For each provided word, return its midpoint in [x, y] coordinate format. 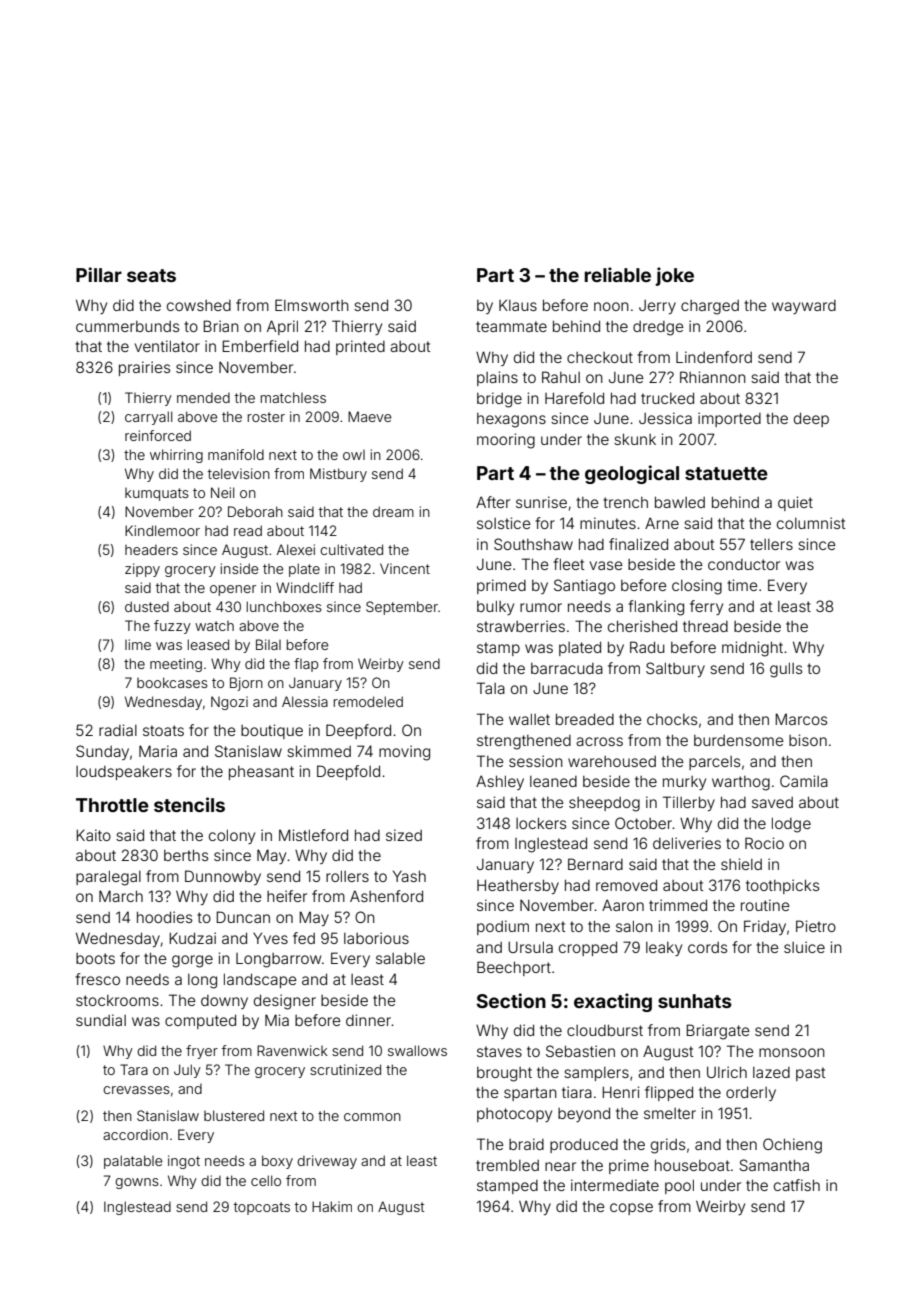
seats [151, 275]
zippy [142, 570]
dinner [368, 1020]
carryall [148, 418]
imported [729, 419]
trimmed [678, 905]
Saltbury [675, 669]
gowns [137, 1183]
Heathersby [518, 886]
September [402, 608]
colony [232, 836]
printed [360, 347]
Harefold [574, 398]
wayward [804, 307]
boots [95, 958]
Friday [765, 927]
